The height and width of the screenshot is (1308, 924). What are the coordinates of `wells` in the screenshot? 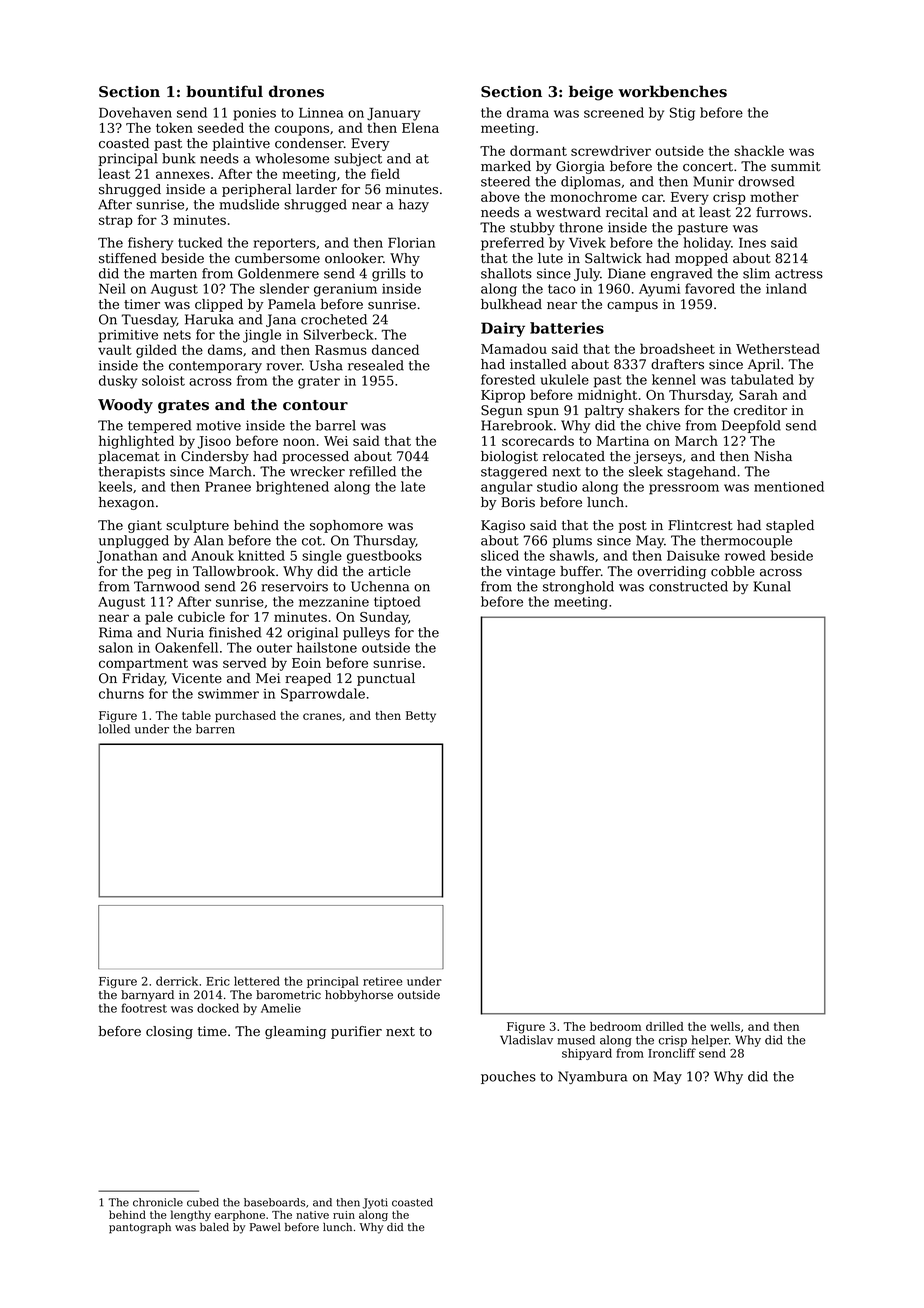 It's located at (725, 1026).
